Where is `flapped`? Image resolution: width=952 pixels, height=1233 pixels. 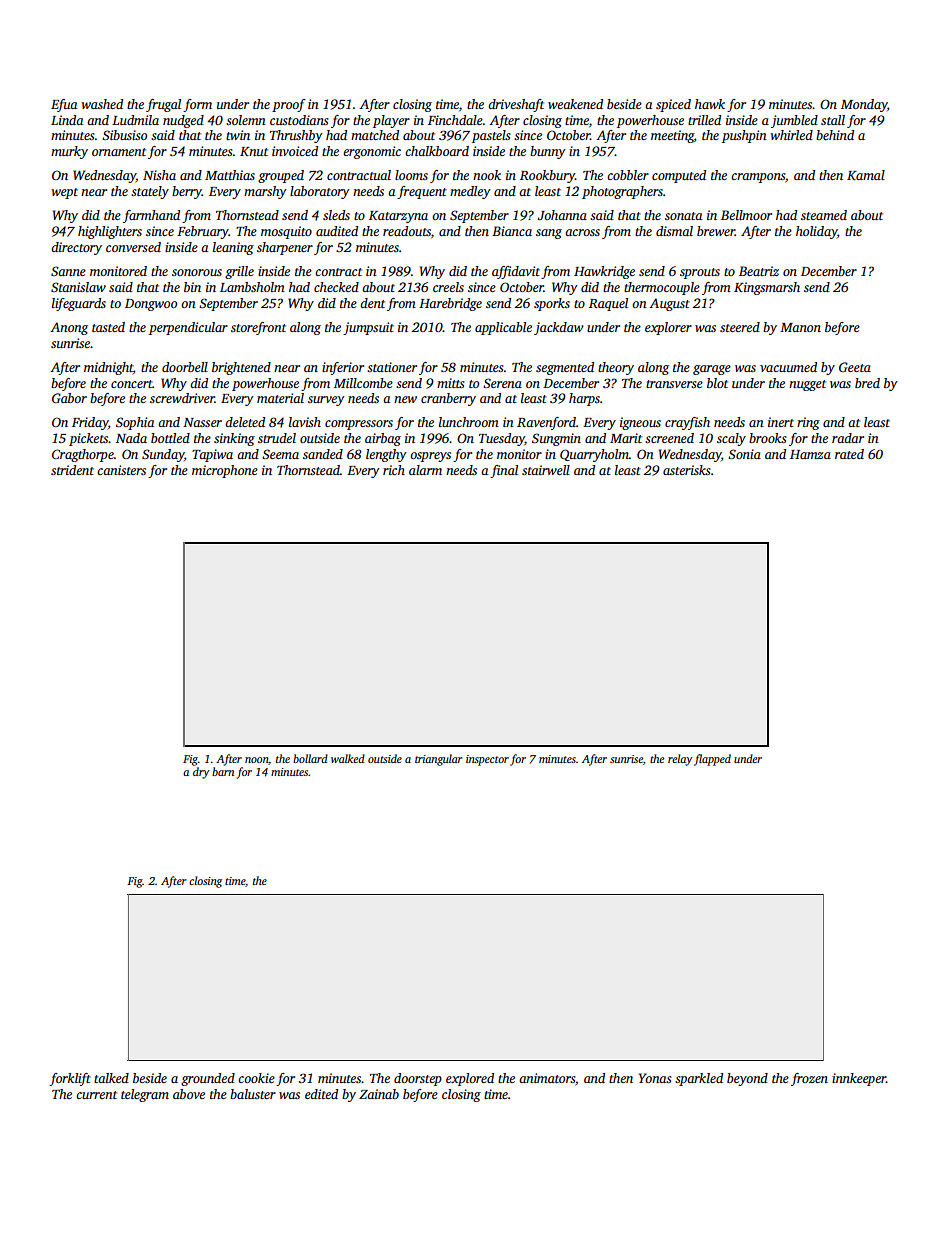 flapped is located at coordinates (712, 760).
